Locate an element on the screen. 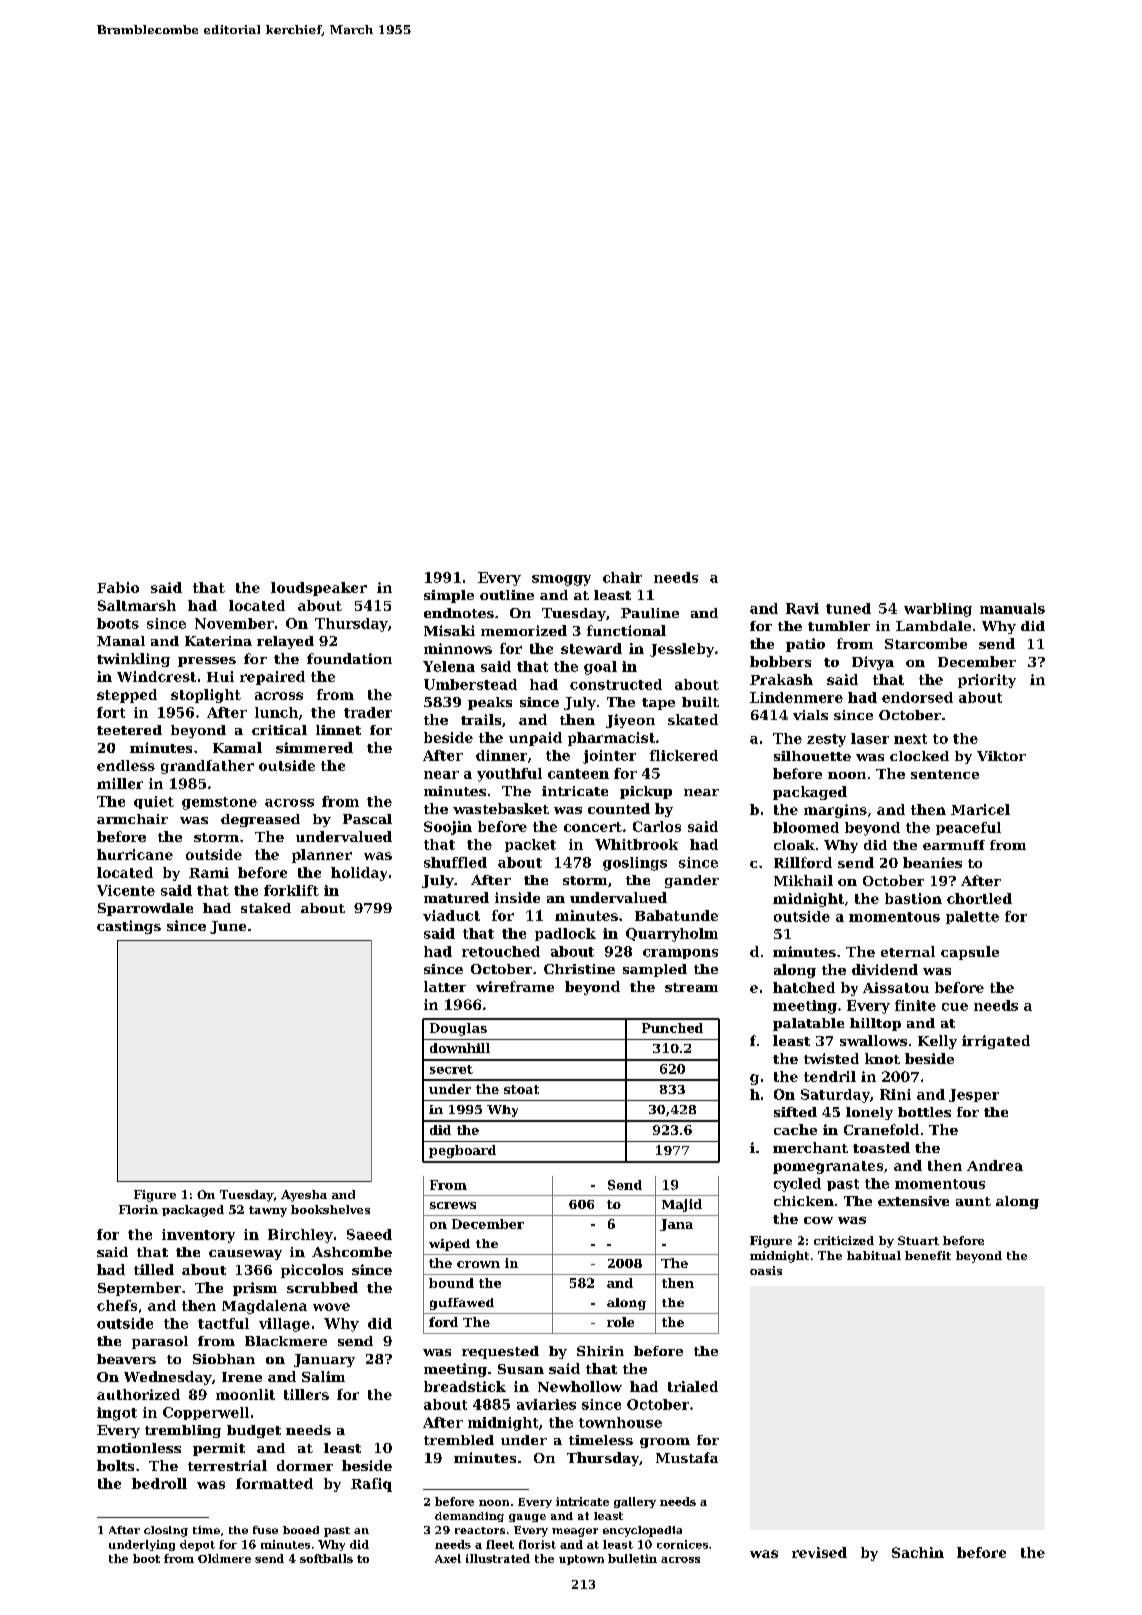  tuned is located at coordinates (848, 608).
